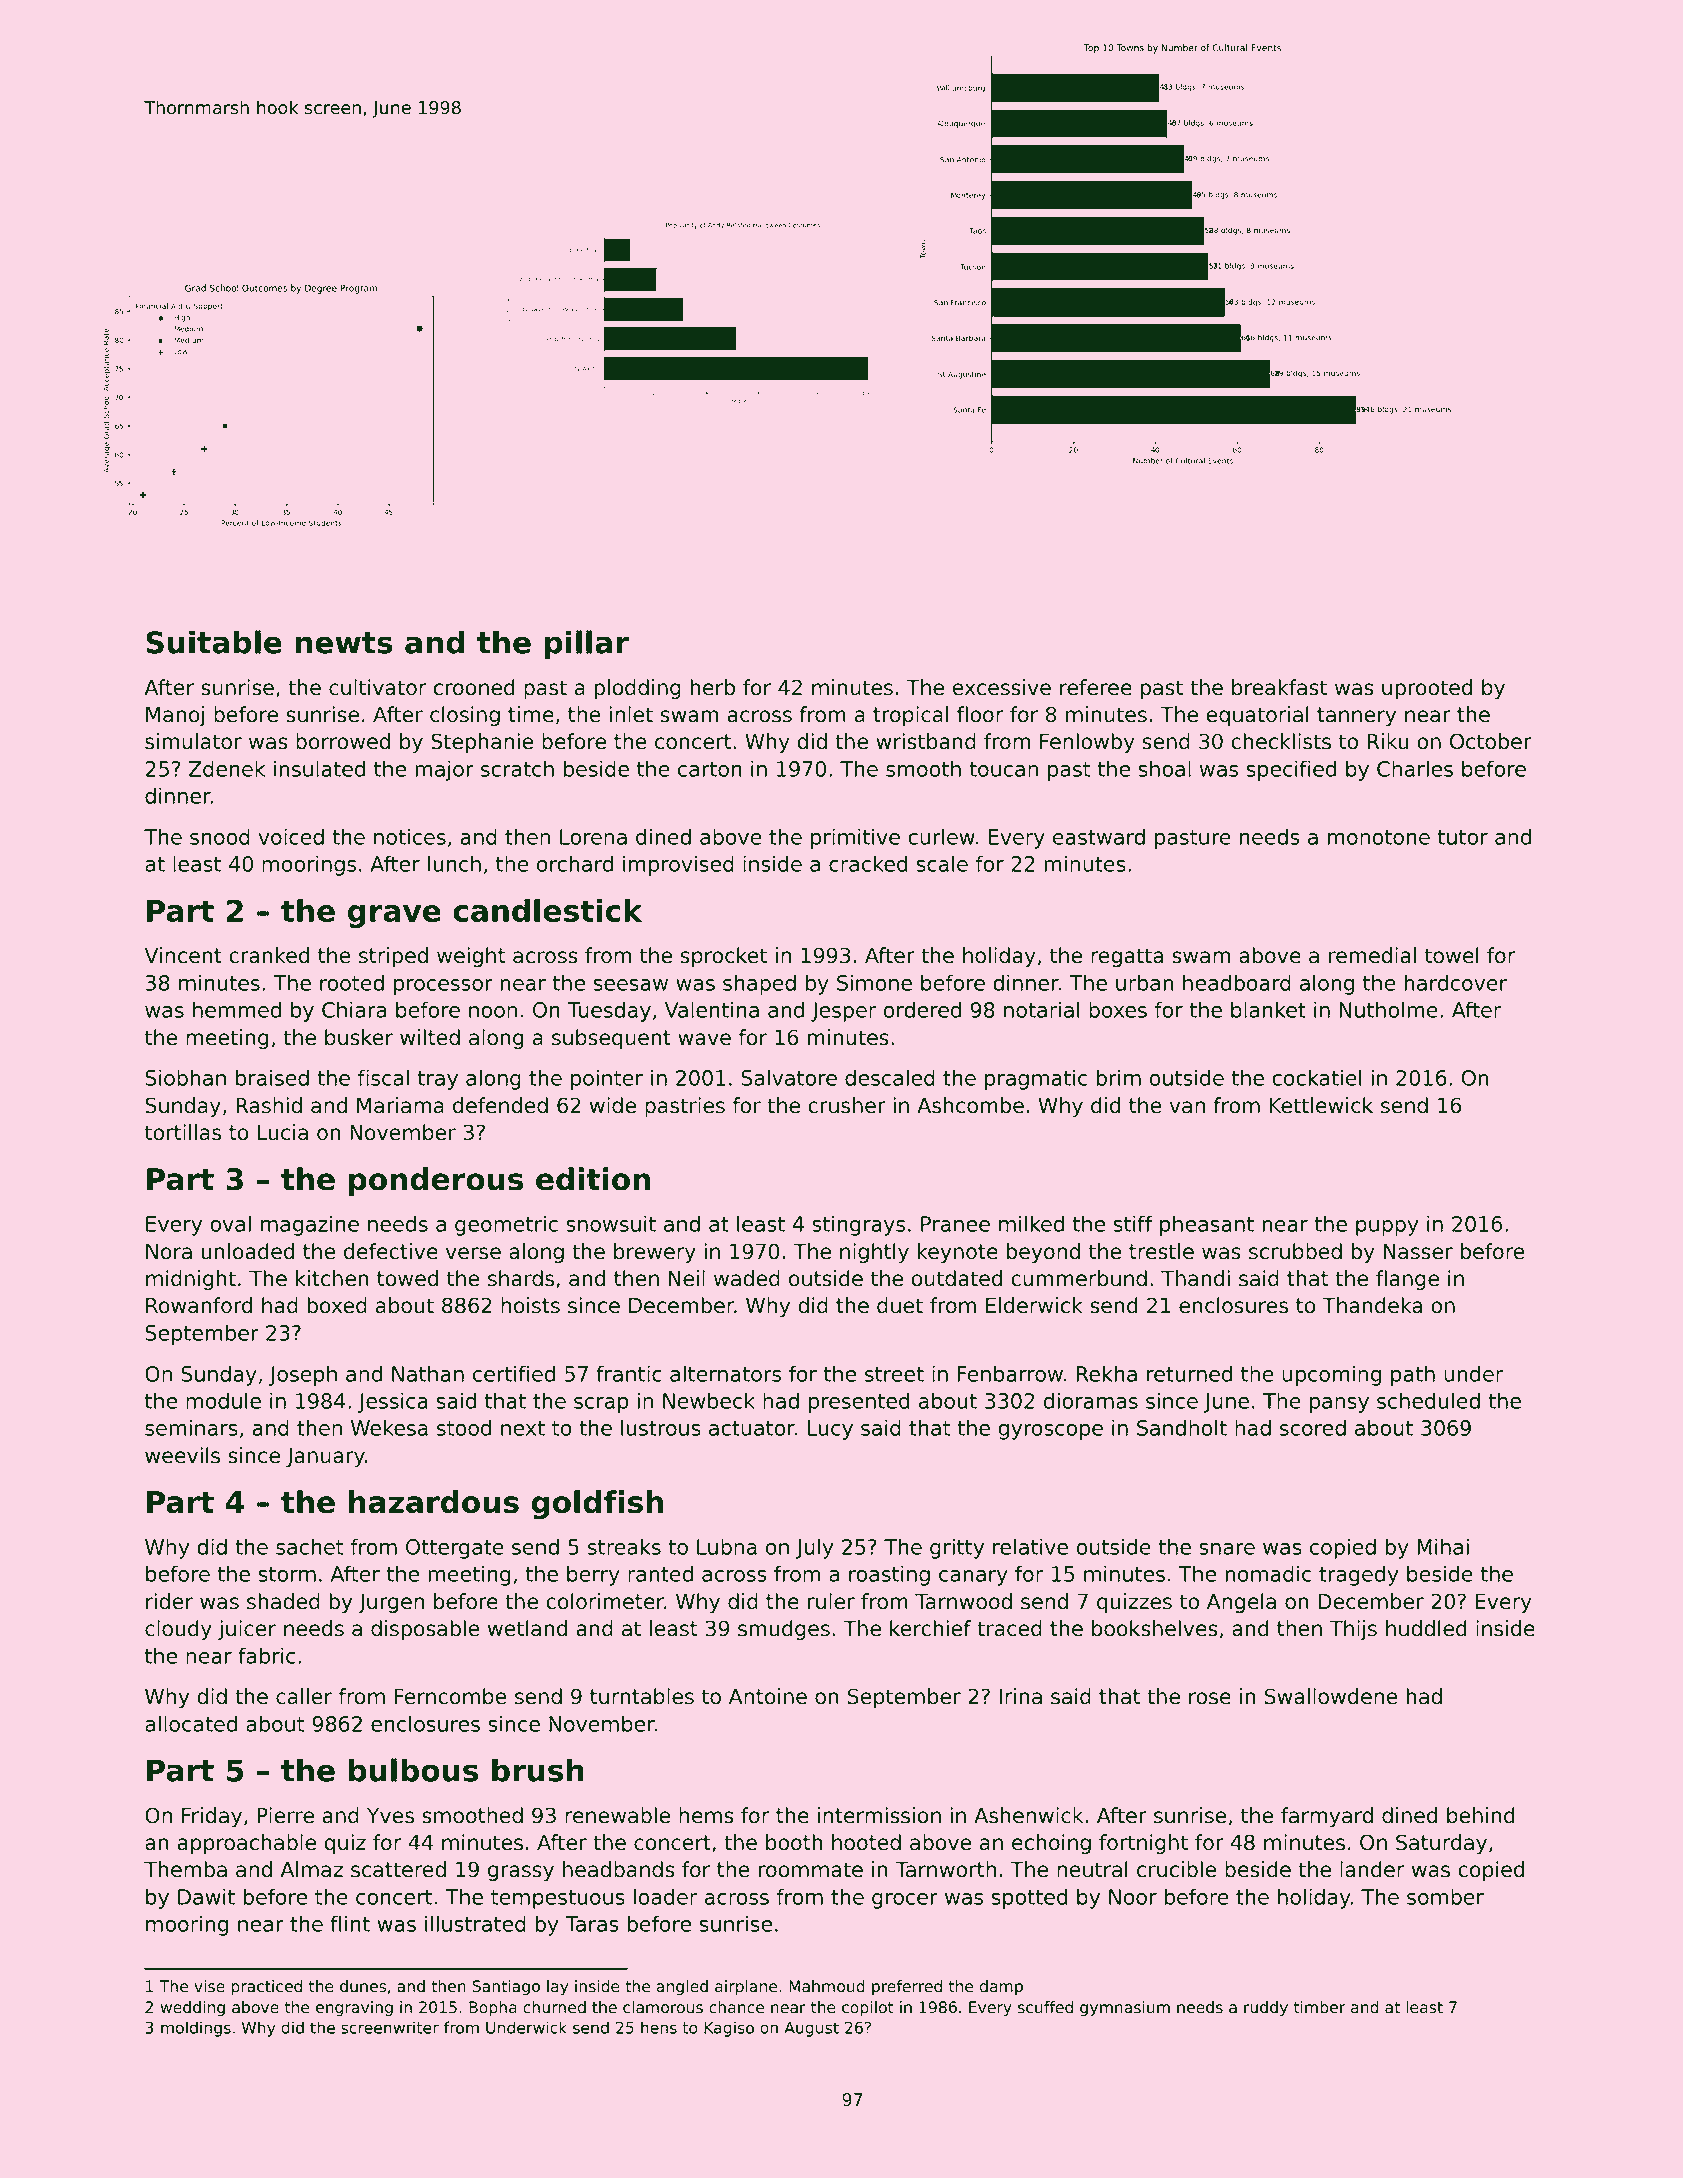  What do you see at coordinates (729, 2029) in the document?
I see `Kagiso` at bounding box center [729, 2029].
